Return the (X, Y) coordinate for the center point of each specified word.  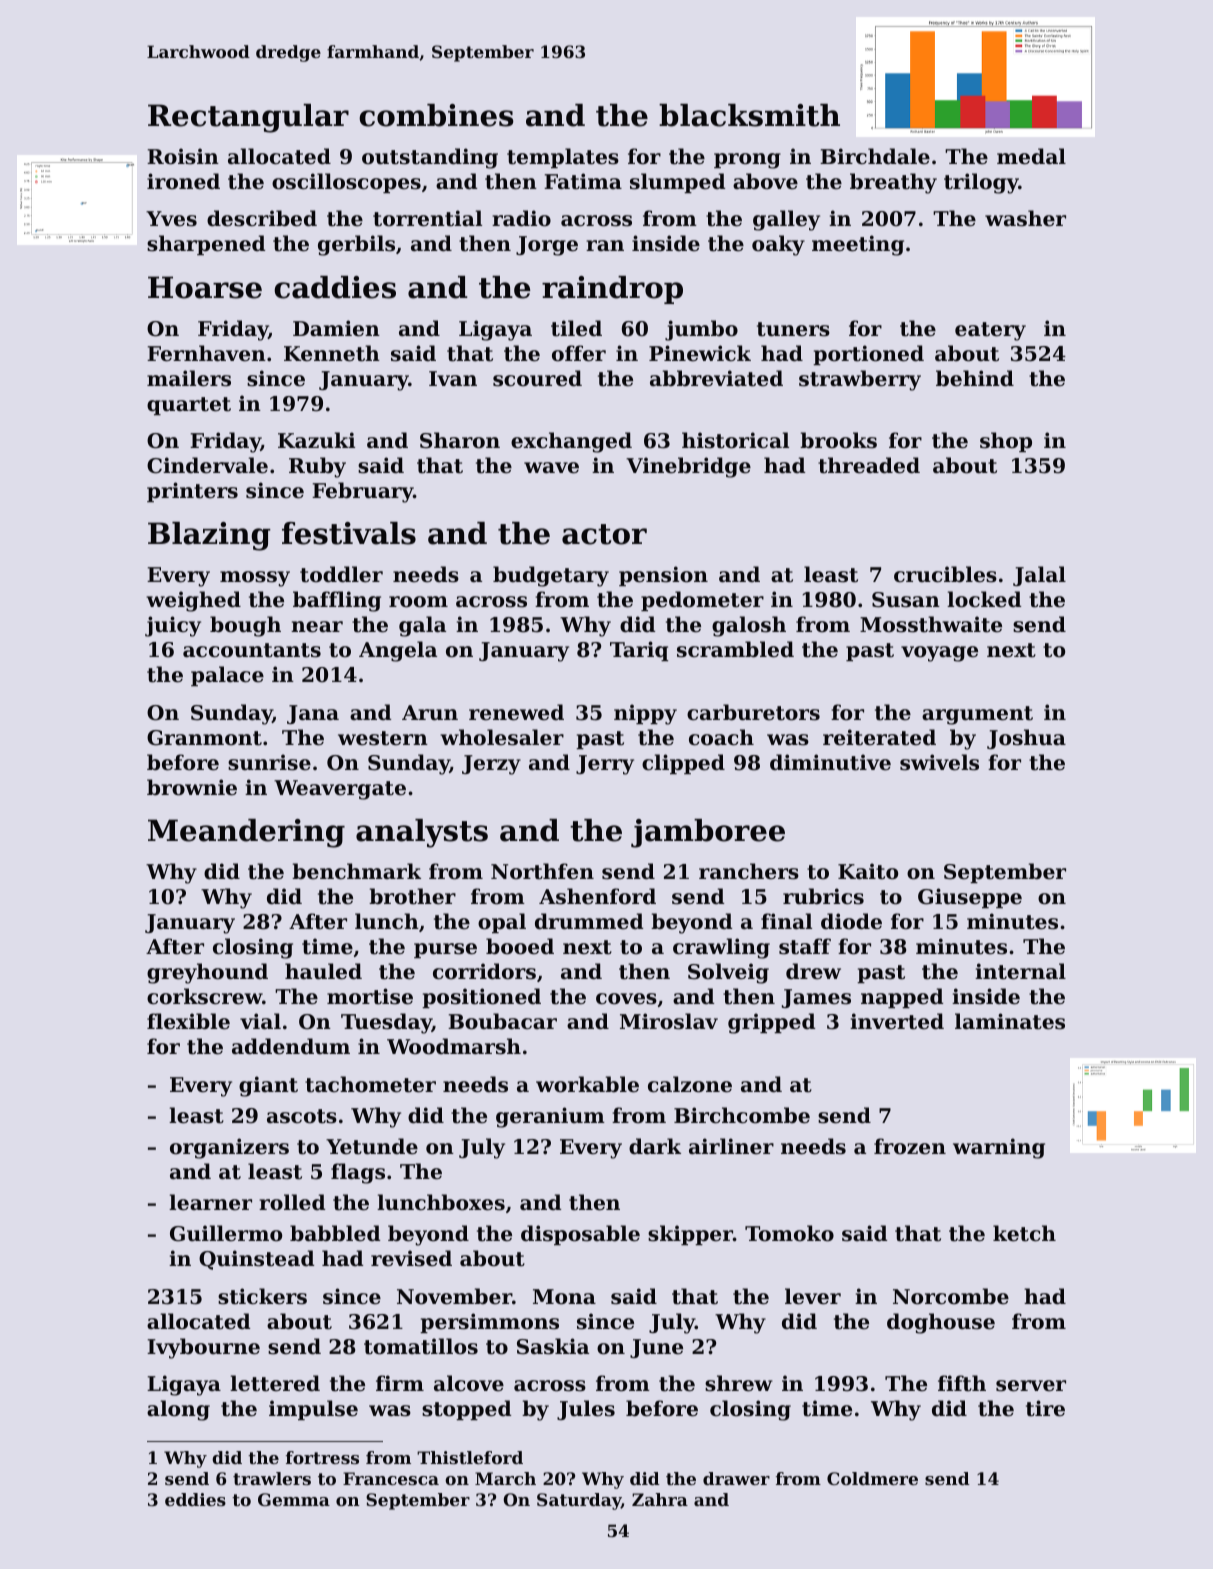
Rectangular (248, 118)
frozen (910, 1146)
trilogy (981, 183)
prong (747, 161)
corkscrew (204, 996)
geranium (550, 1117)
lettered (275, 1383)
